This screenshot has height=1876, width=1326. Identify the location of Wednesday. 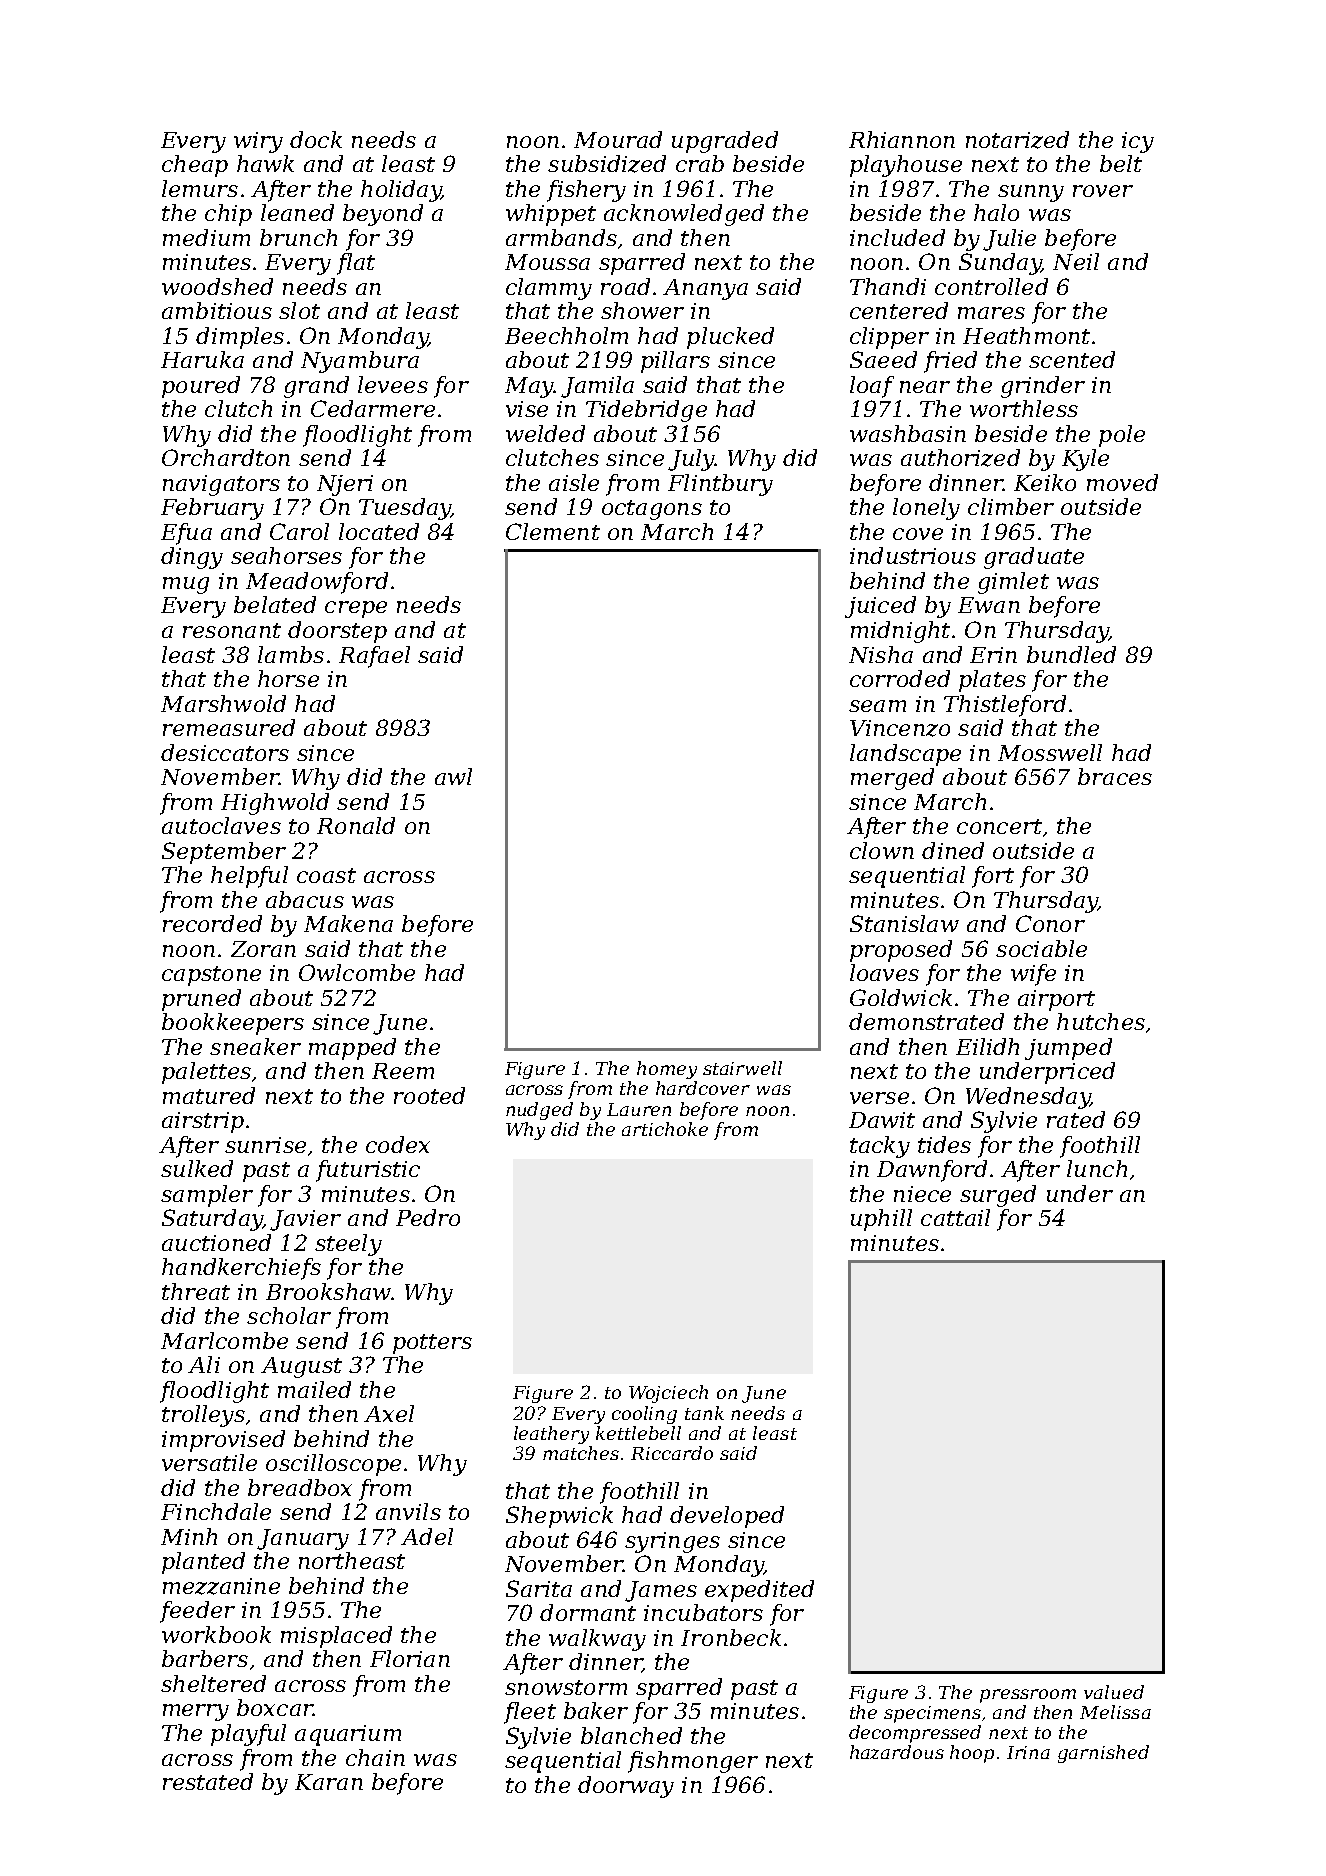
(1028, 1098).
